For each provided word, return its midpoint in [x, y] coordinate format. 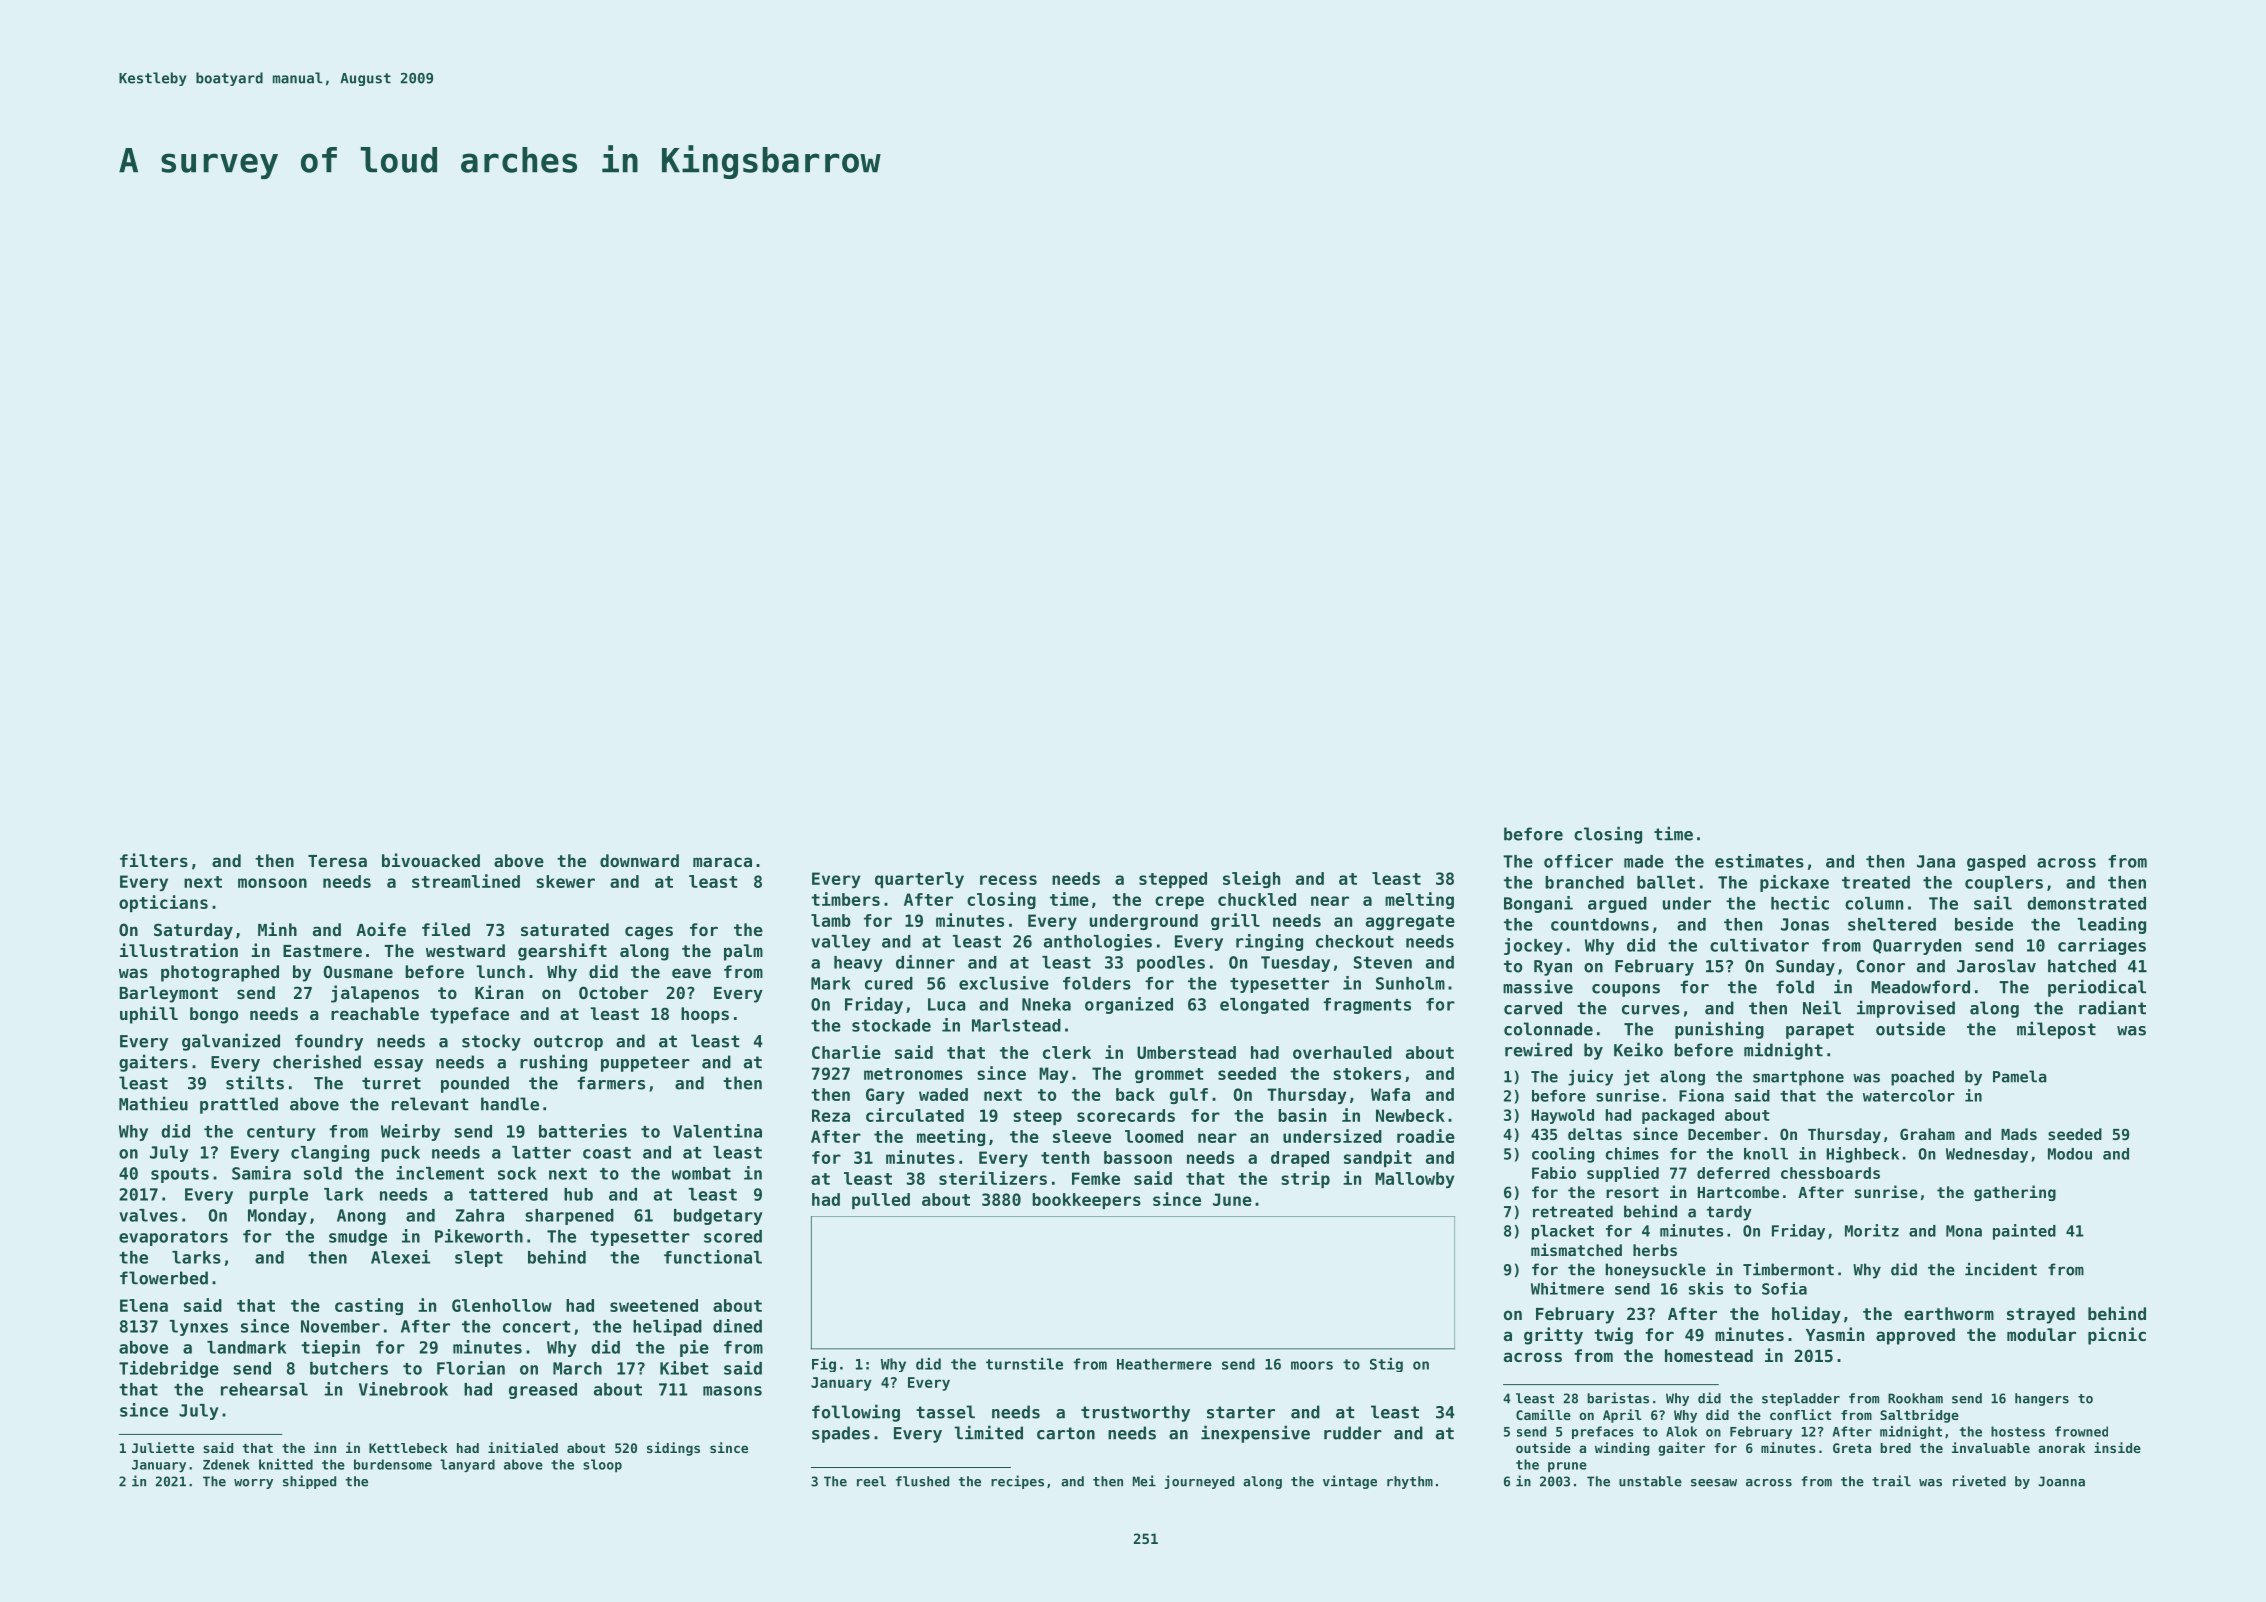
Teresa [337, 861]
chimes [1632, 1153]
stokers [1367, 1073]
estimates [1759, 861]
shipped [309, 1482]
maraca [722, 862]
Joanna [2061, 1481]
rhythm [1410, 1482]
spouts [180, 1175]
